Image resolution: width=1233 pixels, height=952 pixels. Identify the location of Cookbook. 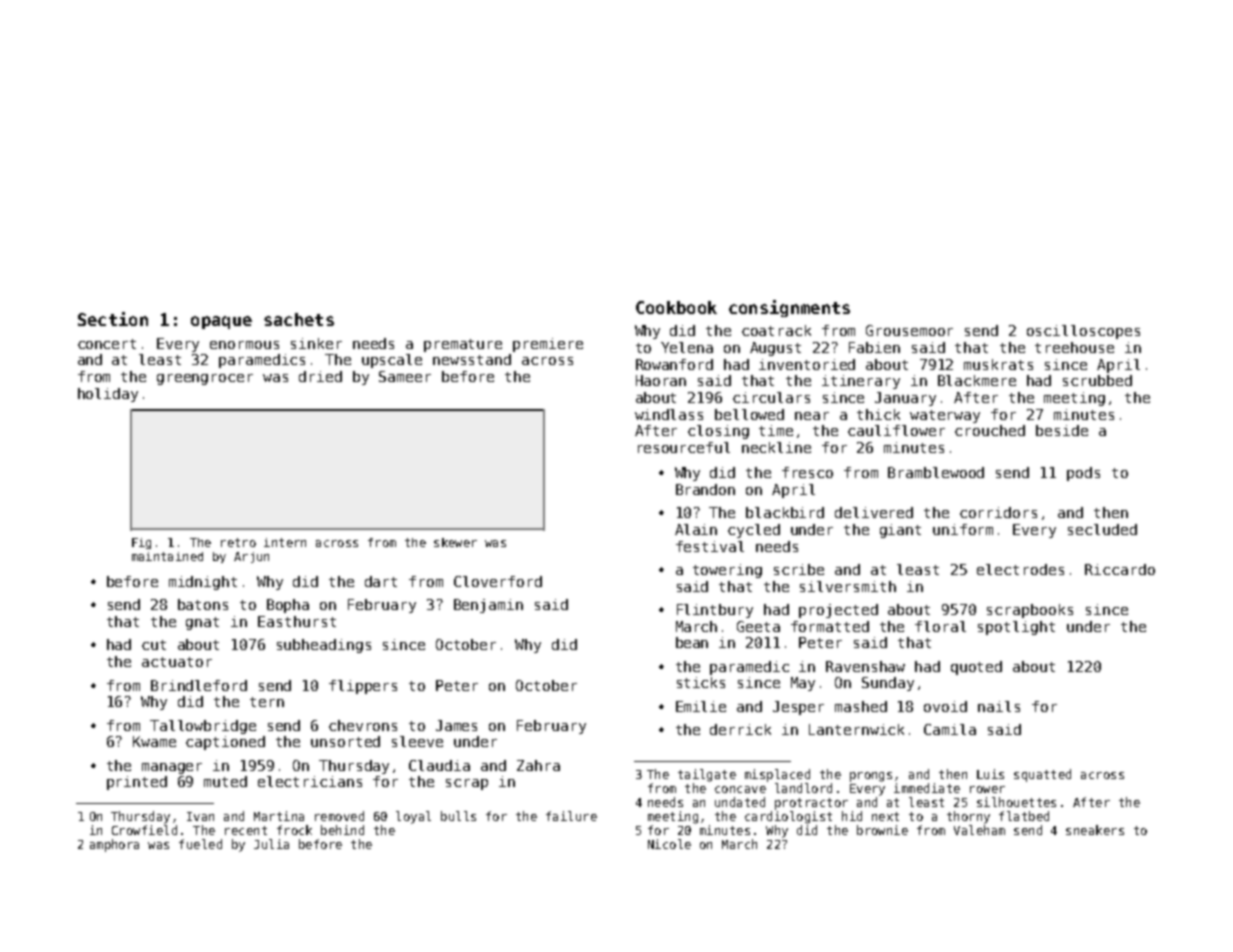
(676, 307).
